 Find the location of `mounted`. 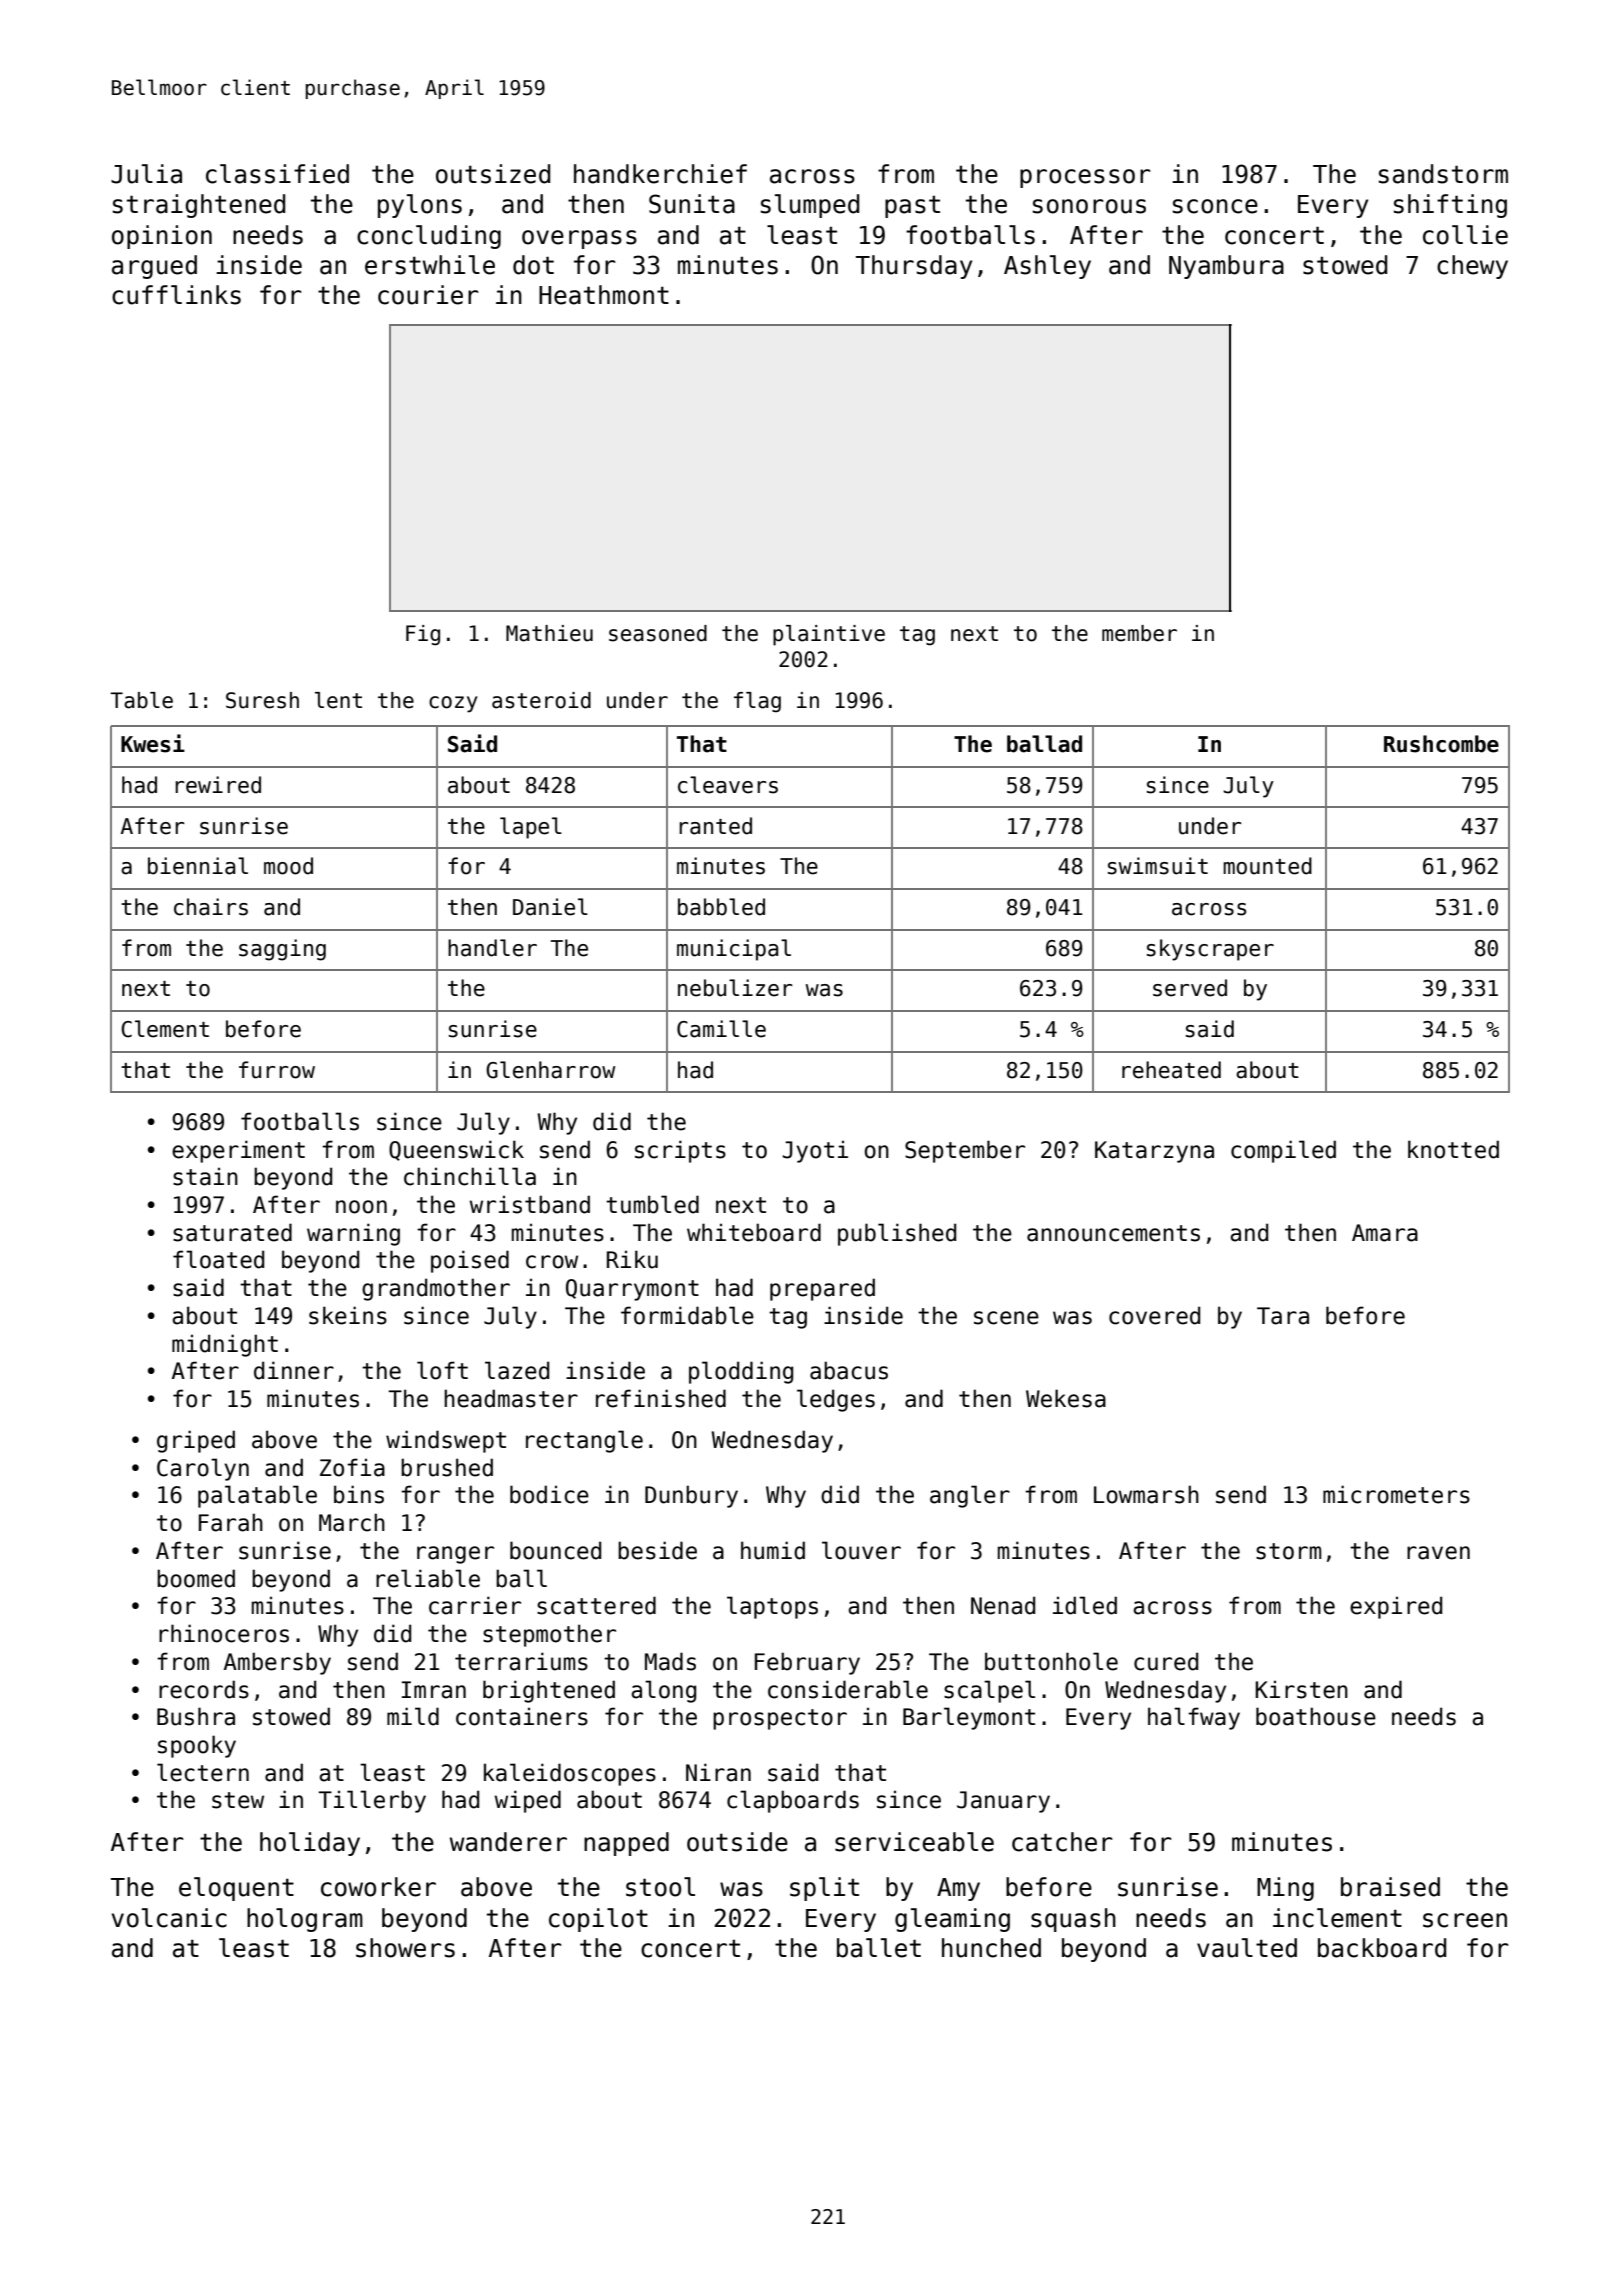

mounted is located at coordinates (1267, 866).
